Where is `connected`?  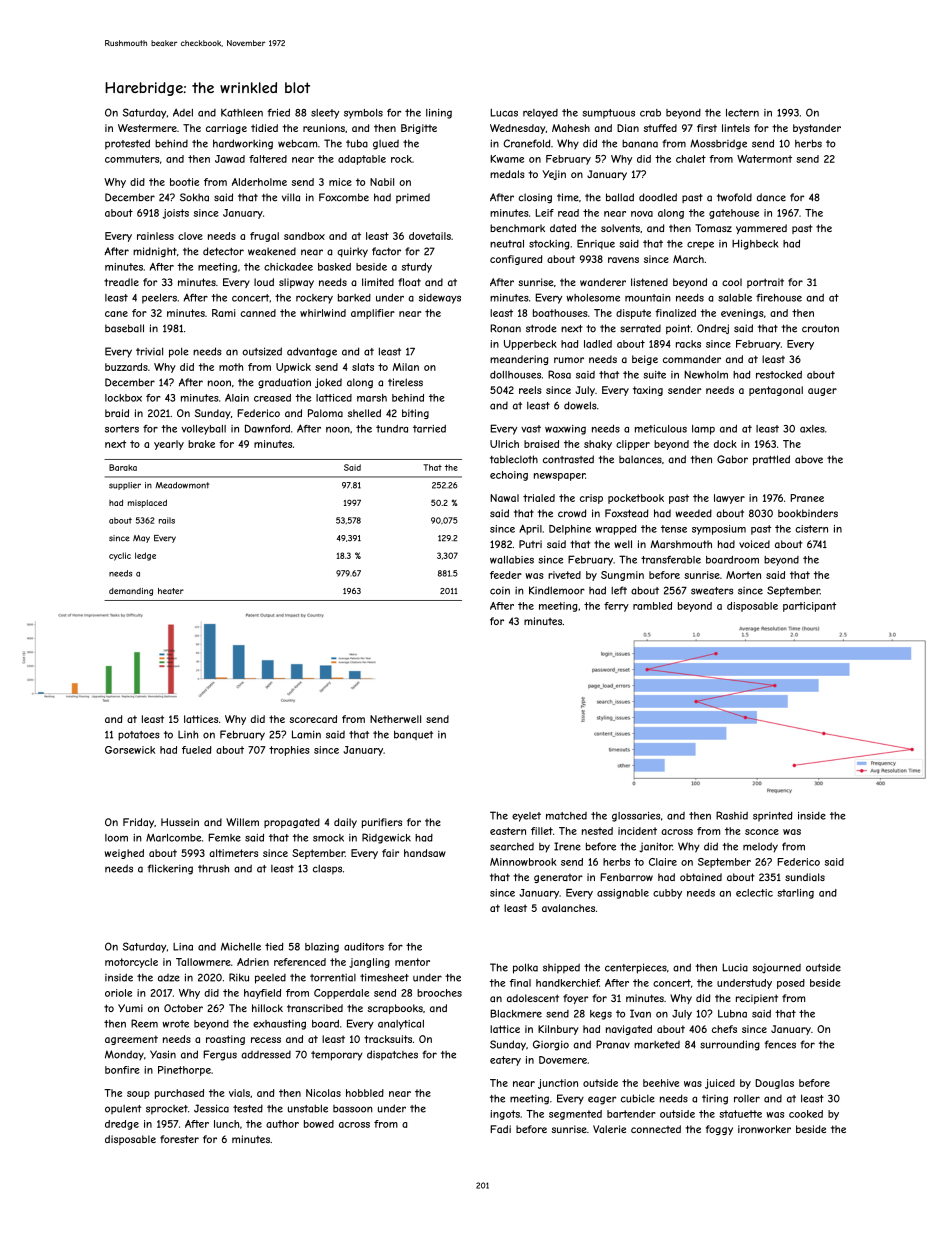 connected is located at coordinates (656, 1129).
